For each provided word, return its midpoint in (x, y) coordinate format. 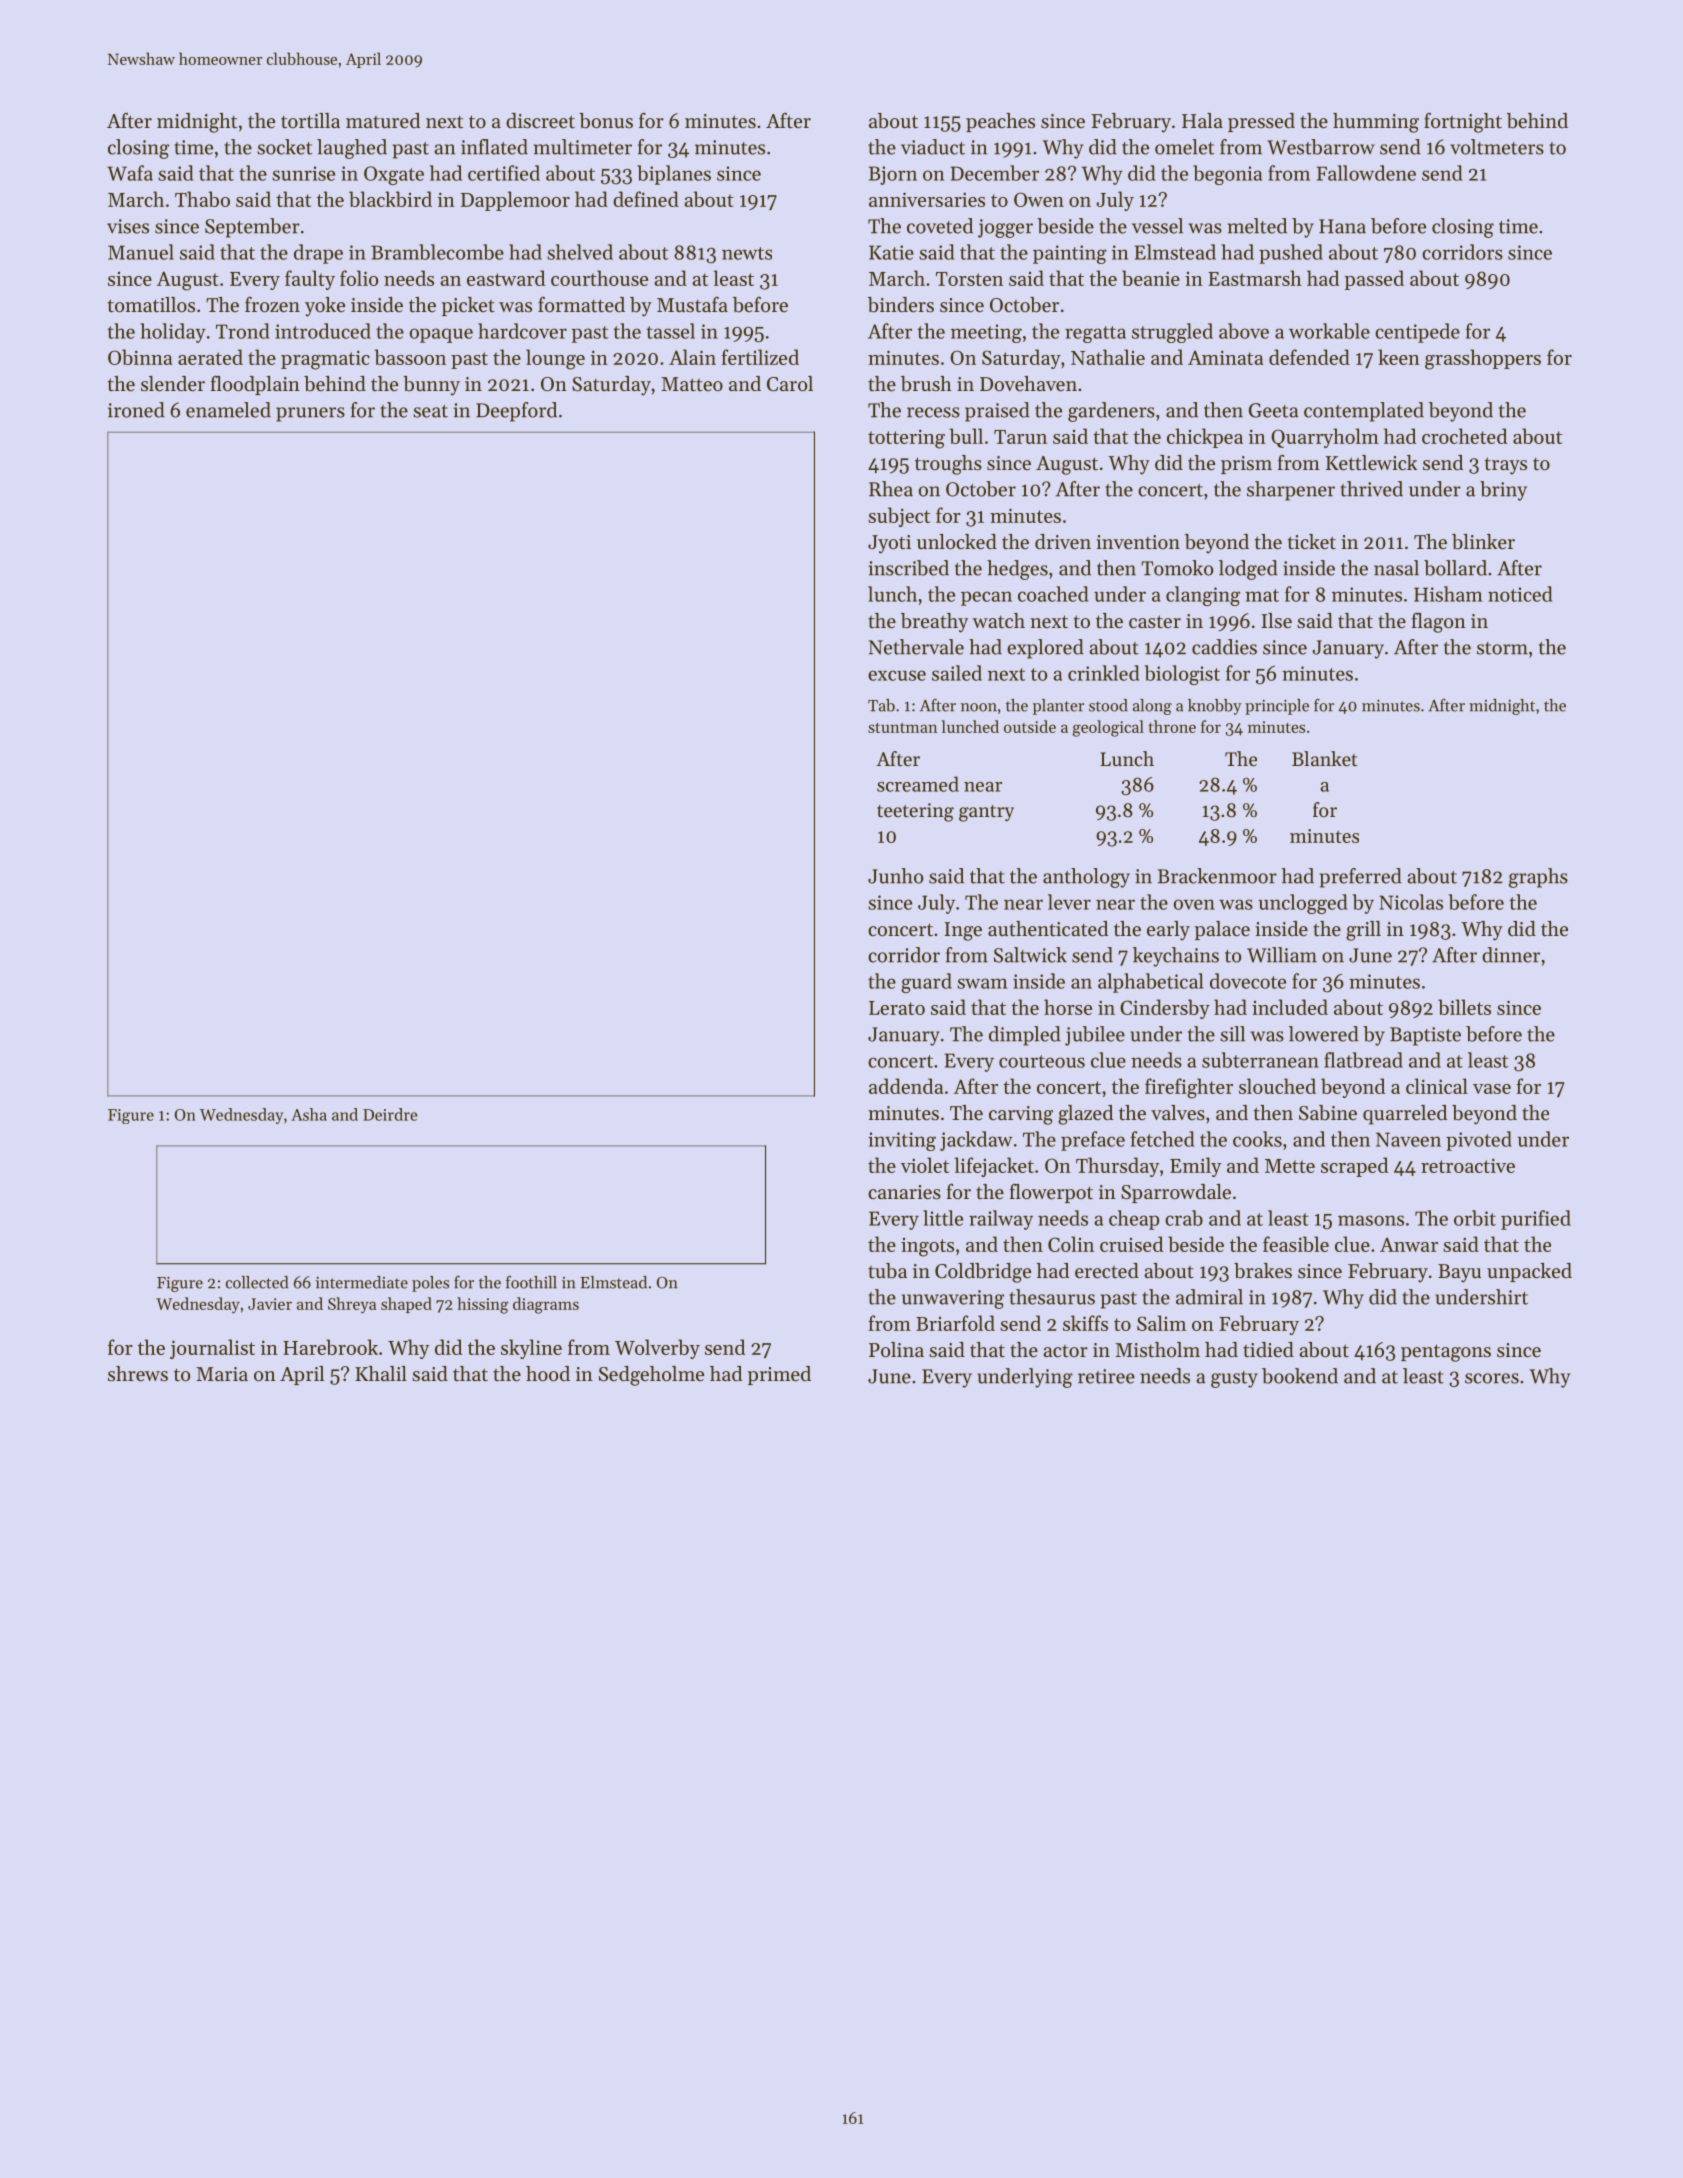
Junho (895, 876)
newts (747, 253)
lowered (1324, 1034)
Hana (1342, 226)
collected (257, 1282)
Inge (963, 931)
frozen (272, 304)
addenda (906, 1086)
